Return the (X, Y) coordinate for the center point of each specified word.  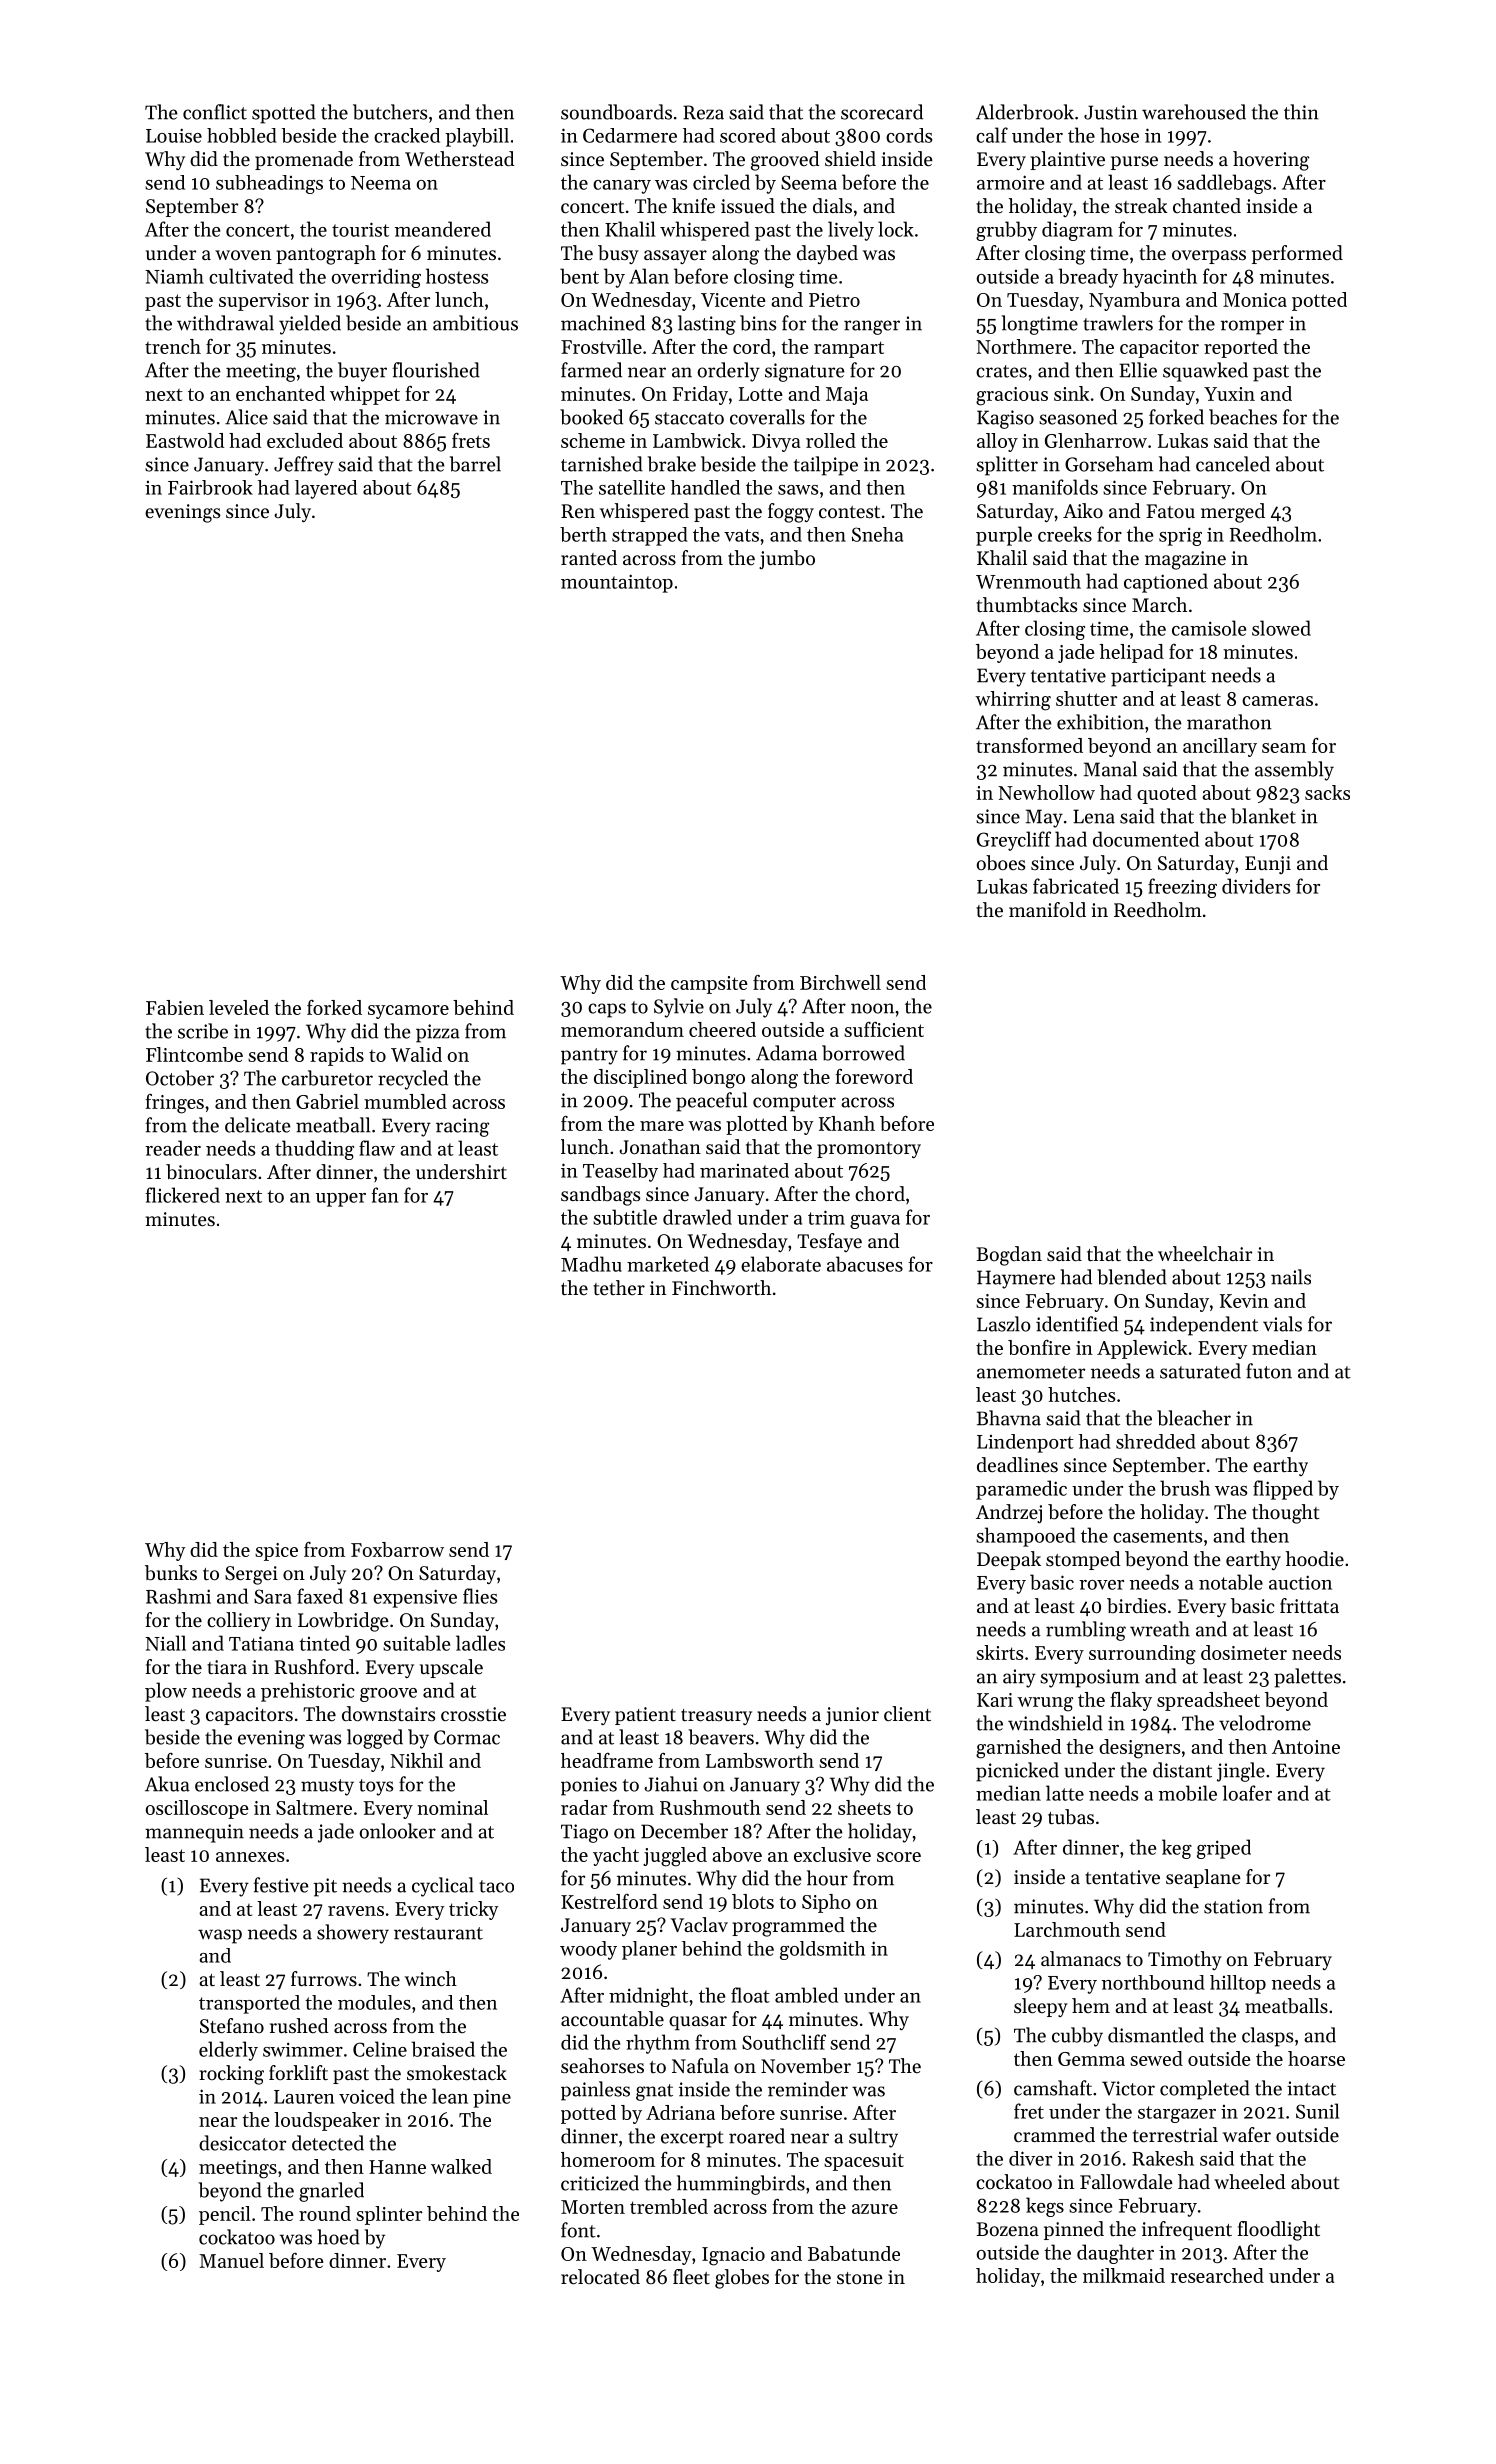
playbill (477, 137)
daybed (827, 254)
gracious (1012, 396)
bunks (171, 1573)
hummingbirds (741, 2185)
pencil (225, 2215)
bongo (718, 1079)
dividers (1256, 886)
